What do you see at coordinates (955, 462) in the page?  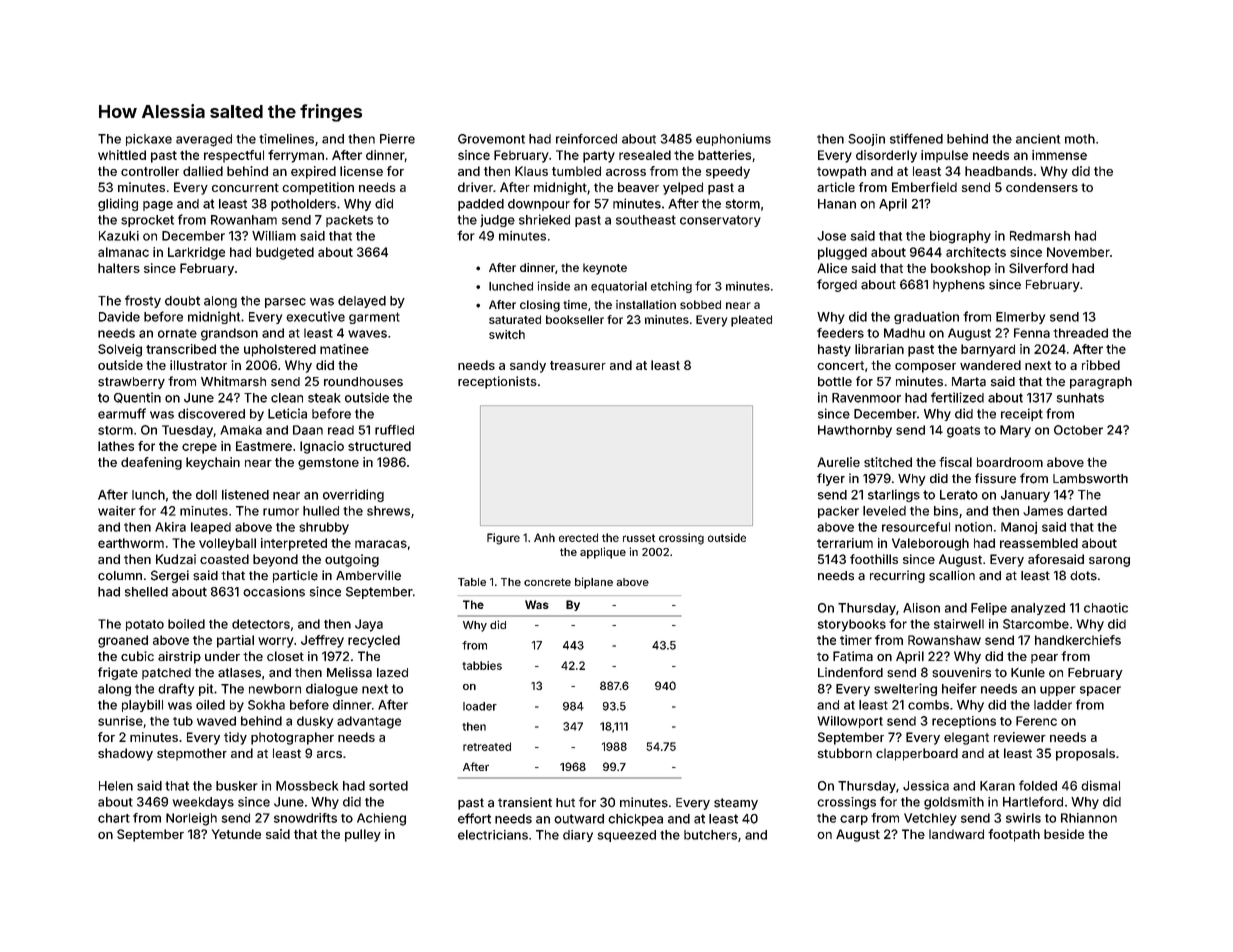 I see `fiscal` at bounding box center [955, 462].
